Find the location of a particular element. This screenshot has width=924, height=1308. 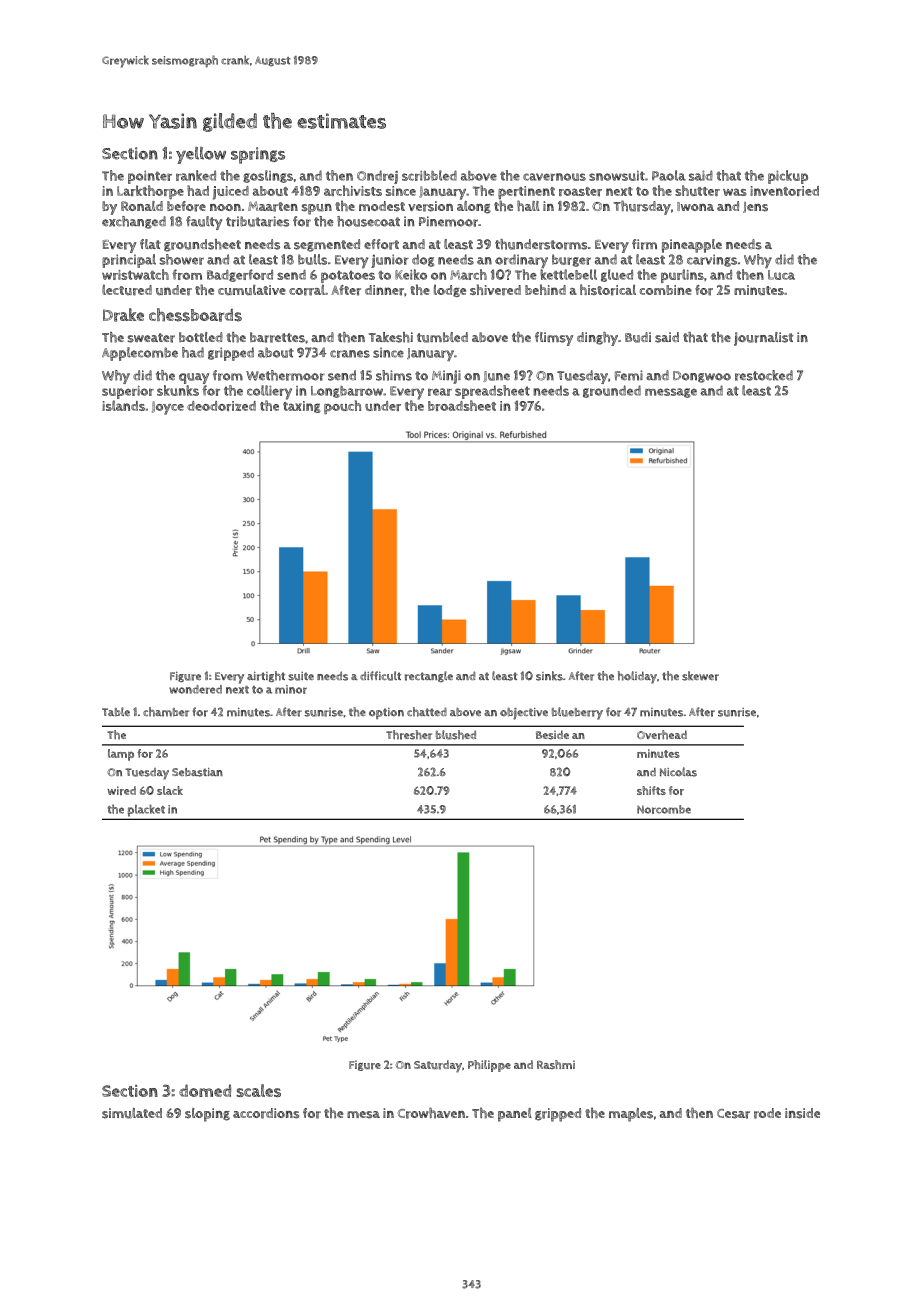

yellow is located at coordinates (201, 155).
